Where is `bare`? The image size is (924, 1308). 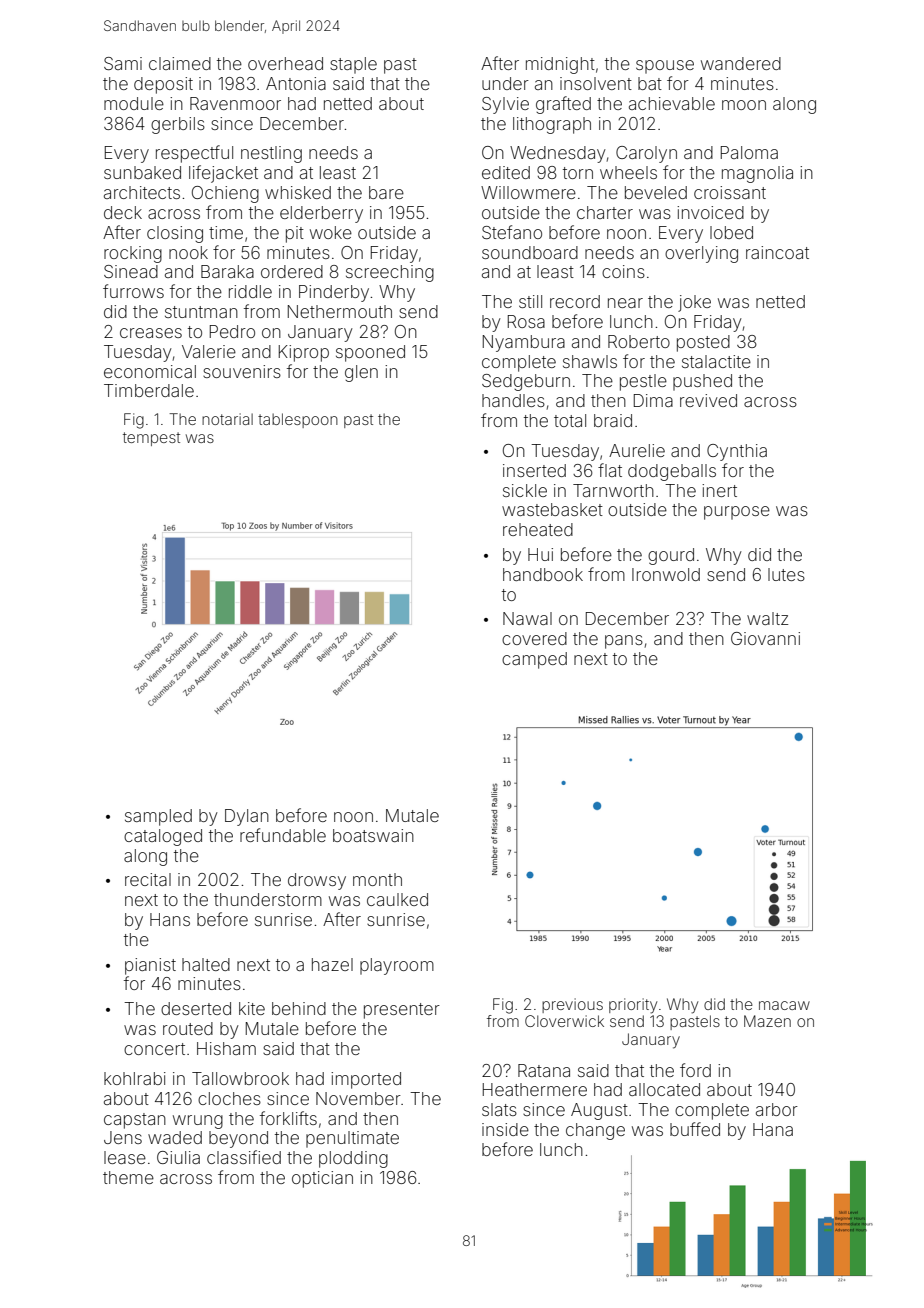
bare is located at coordinates (386, 192).
